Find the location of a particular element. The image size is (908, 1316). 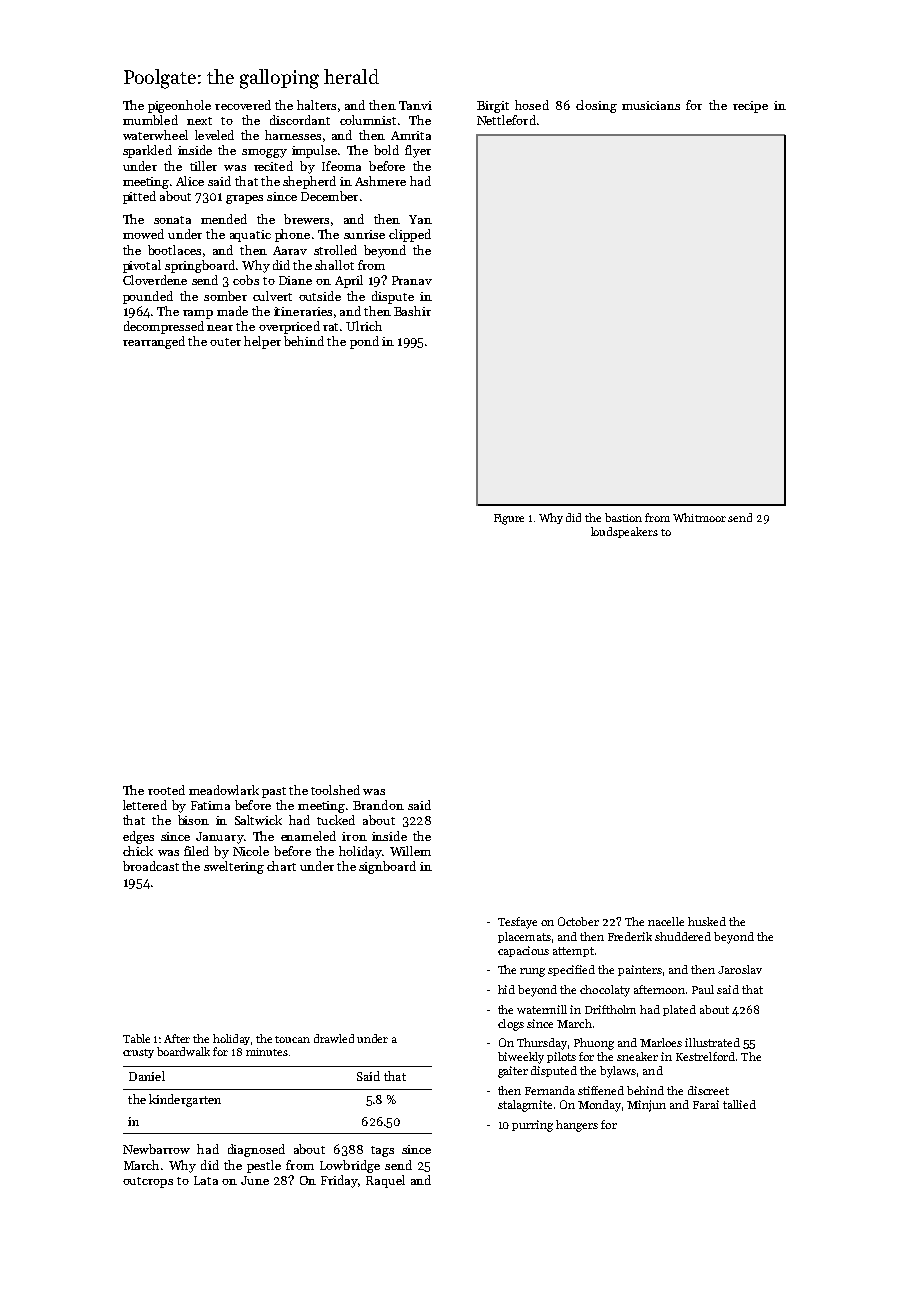

Figure is located at coordinates (509, 519).
